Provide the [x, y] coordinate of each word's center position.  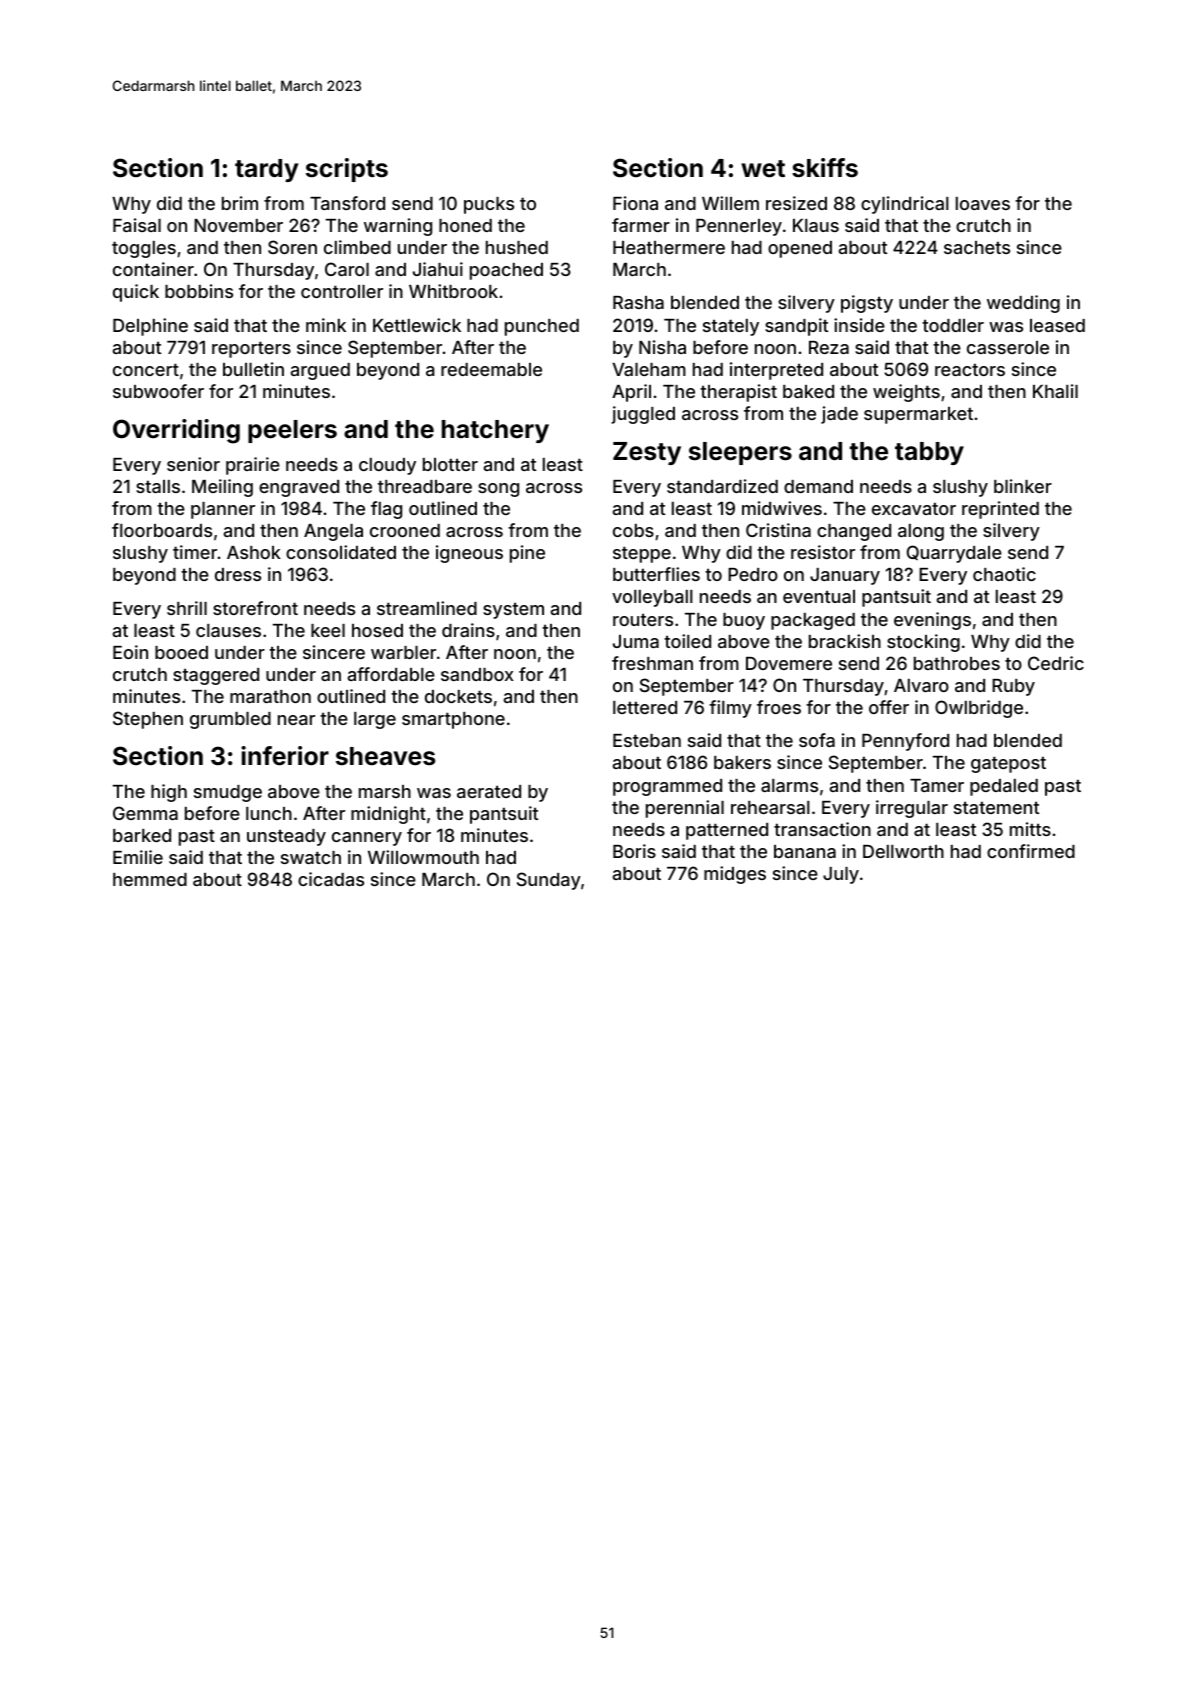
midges [735, 875]
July [841, 875]
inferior [285, 756]
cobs [633, 530]
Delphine [150, 327]
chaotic [1004, 574]
